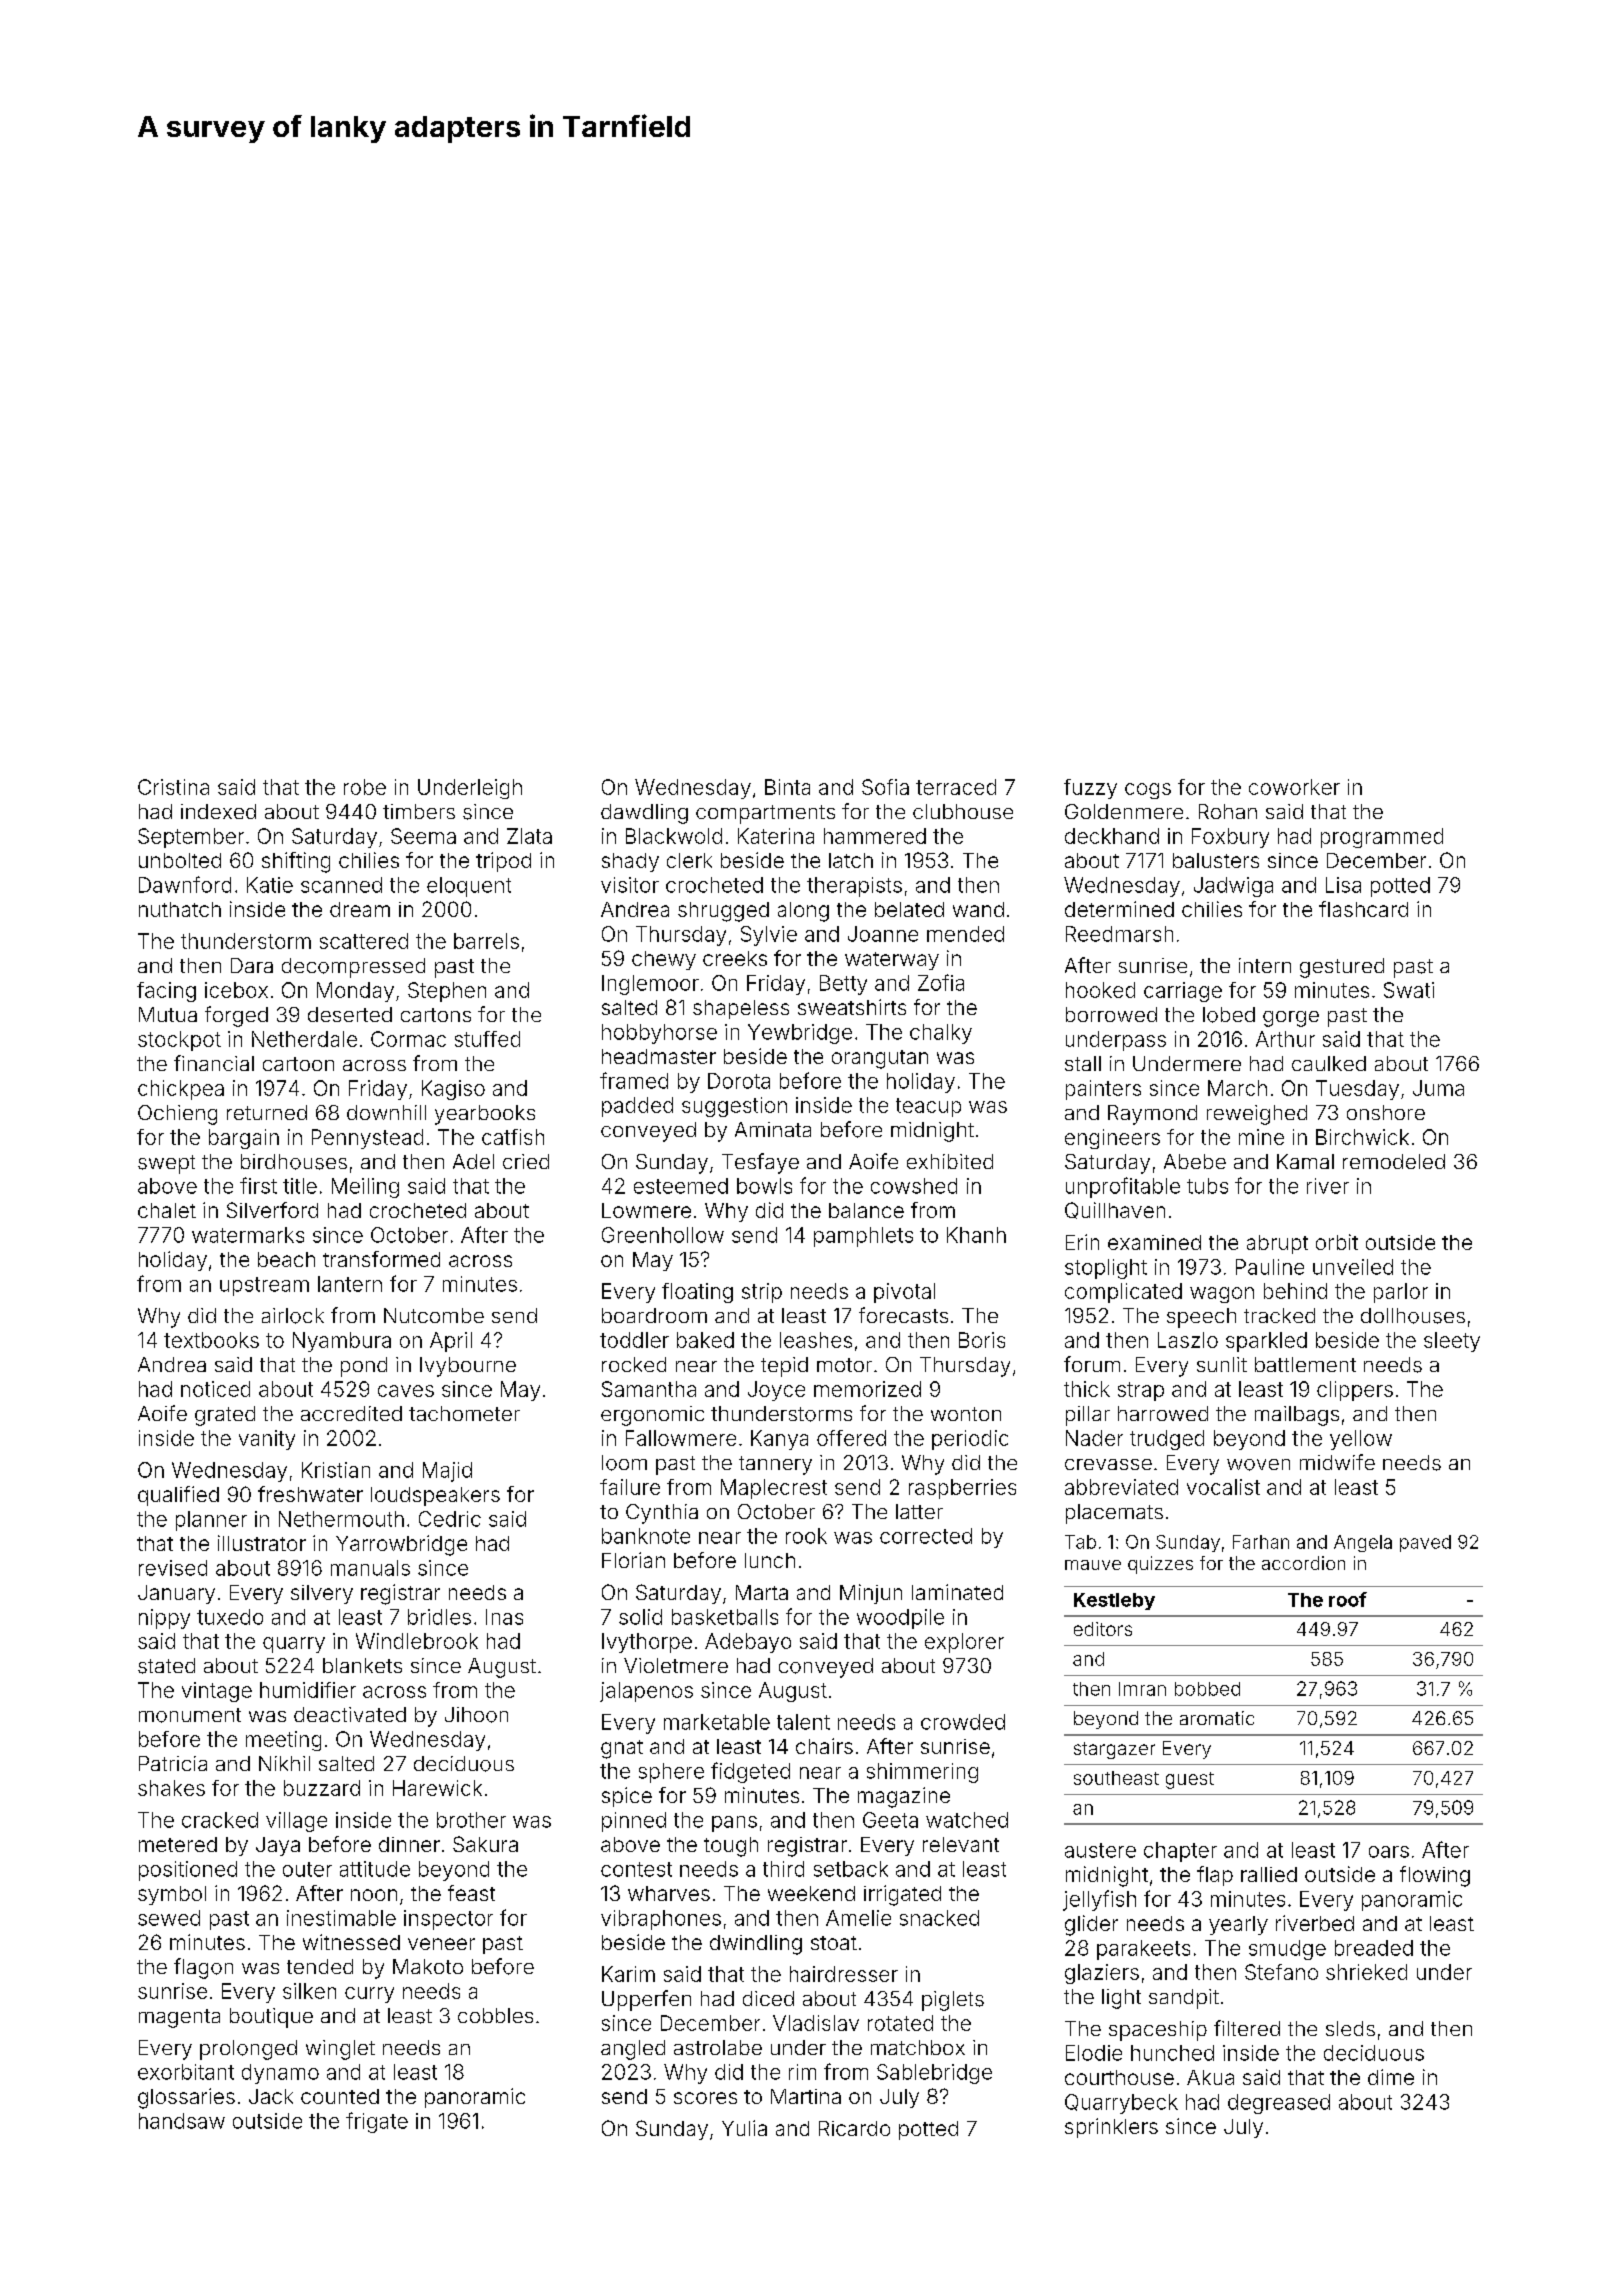 This screenshot has width=1620, height=2292. I want to click on Blackwold, so click(674, 836).
